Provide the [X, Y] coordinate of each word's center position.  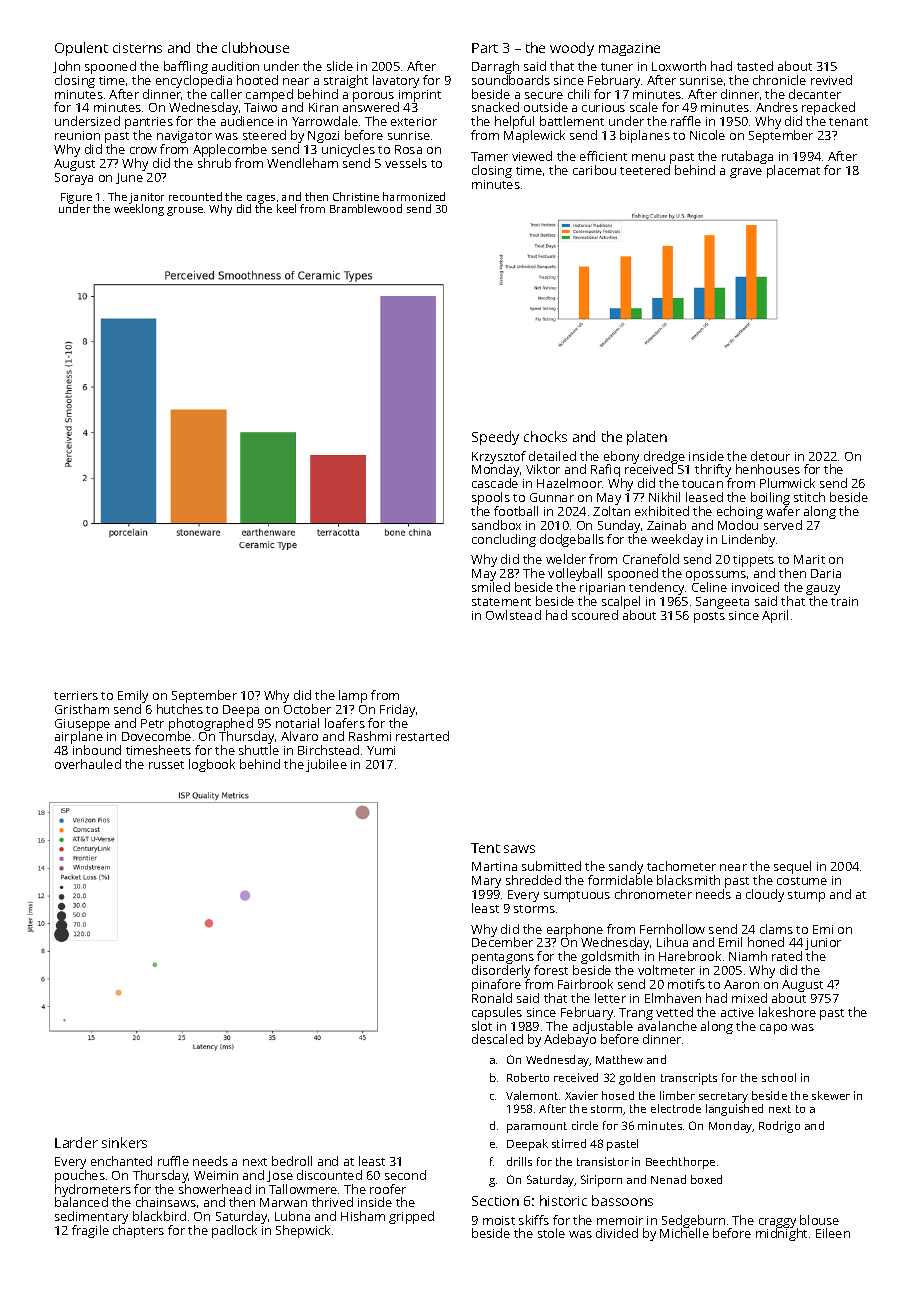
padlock [234, 1231]
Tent [485, 848]
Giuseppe [82, 725]
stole [551, 1233]
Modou [738, 525]
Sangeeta [722, 603]
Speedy [495, 438]
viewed [532, 156]
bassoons [622, 1200]
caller [226, 94]
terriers [76, 695]
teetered [645, 170]
